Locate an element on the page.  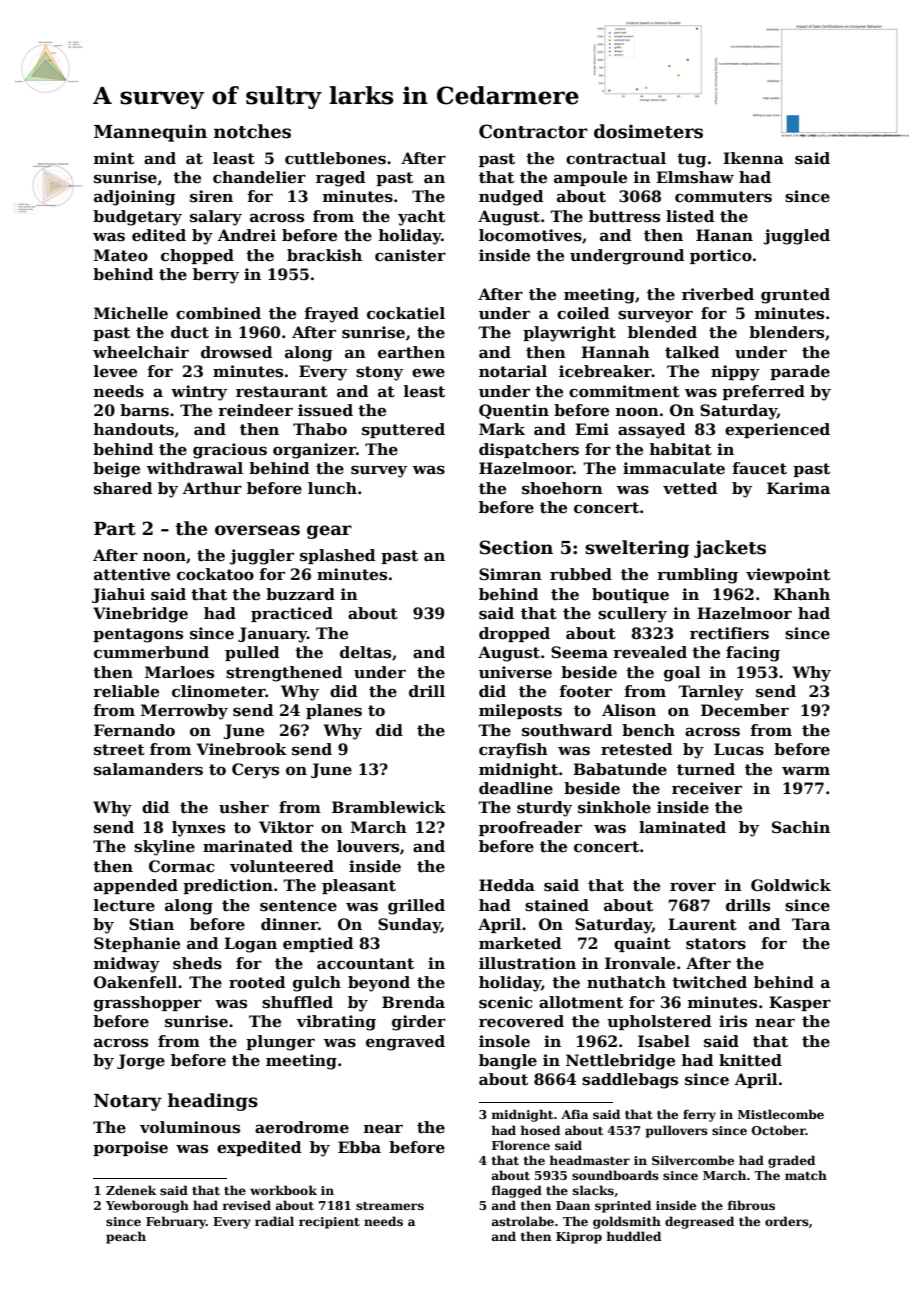
louvers is located at coordinates (368, 846).
